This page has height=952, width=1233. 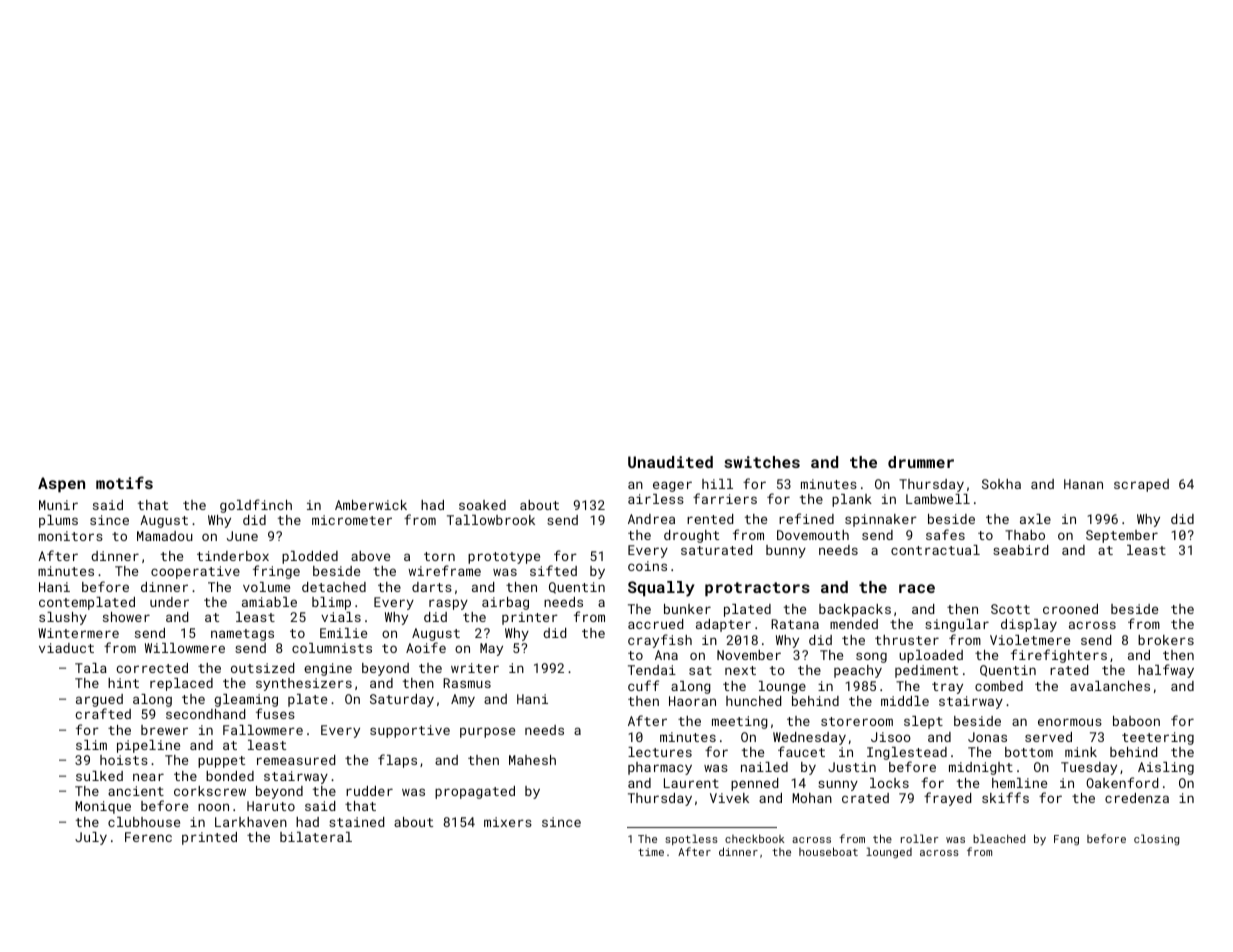 I want to click on outsized, so click(x=262, y=668).
